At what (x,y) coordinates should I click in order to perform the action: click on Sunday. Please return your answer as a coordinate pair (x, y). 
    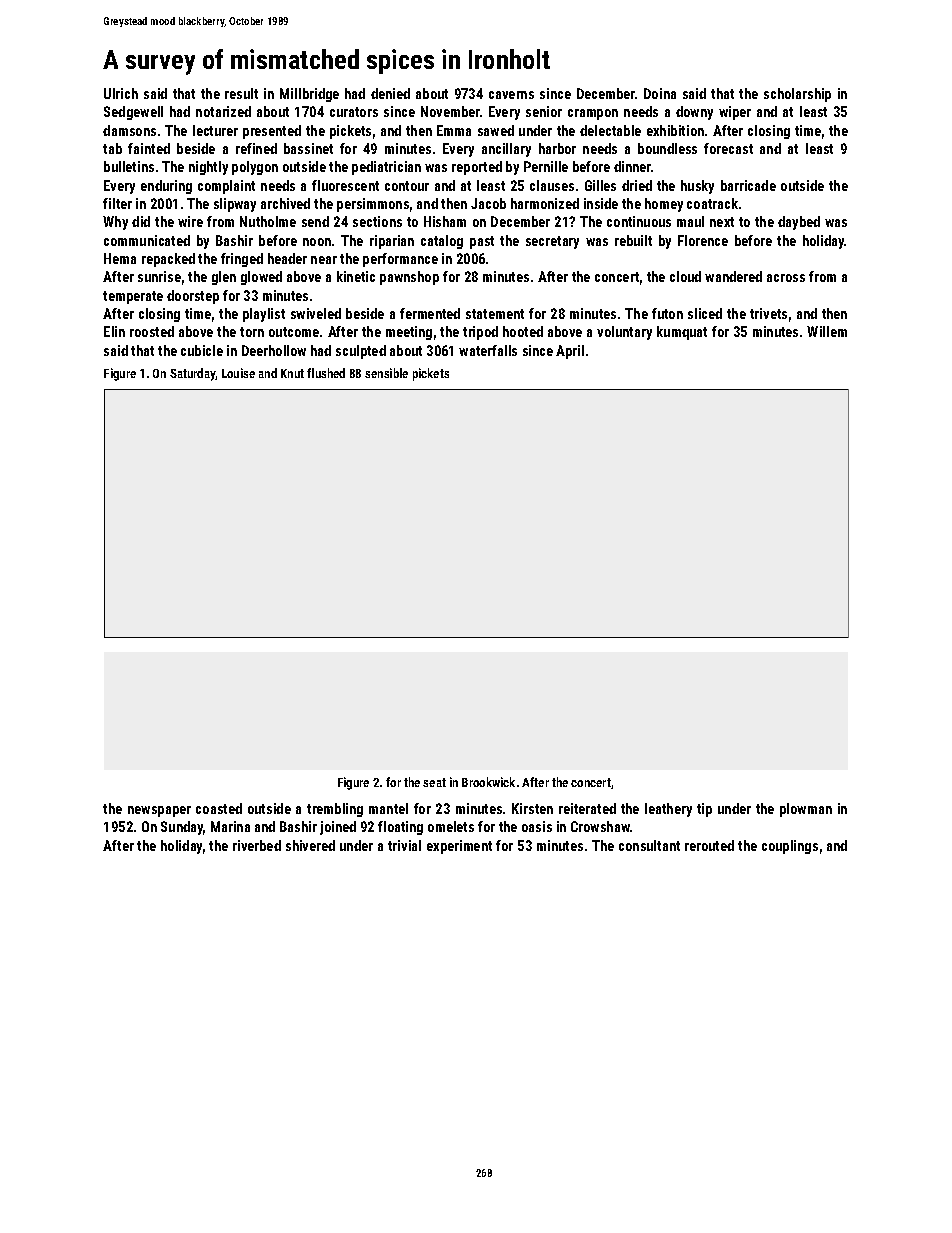
    Looking at the image, I should click on (182, 828).
